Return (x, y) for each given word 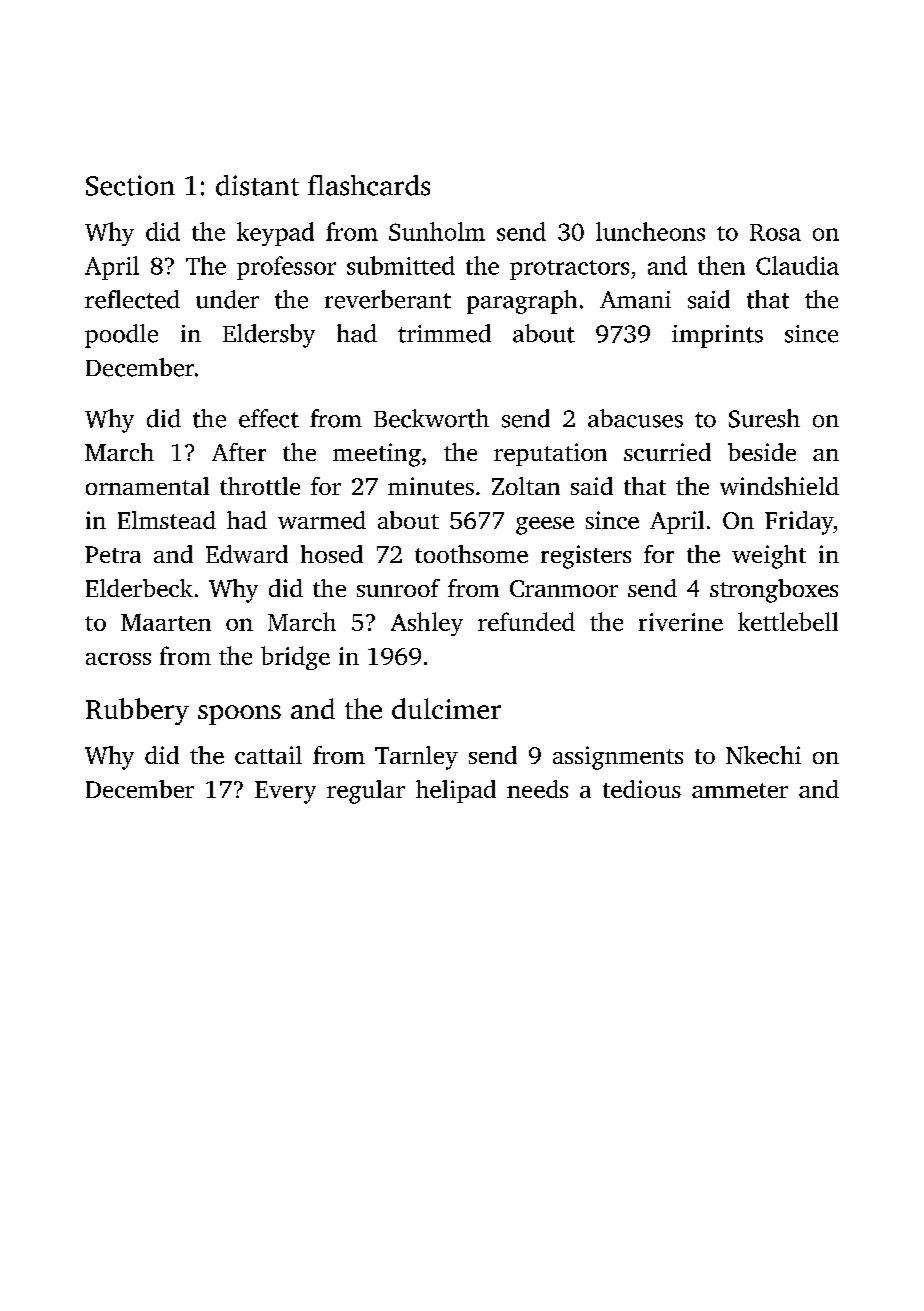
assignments (618, 758)
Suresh (764, 418)
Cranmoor (564, 588)
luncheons (650, 231)
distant (257, 185)
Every (285, 792)
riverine (681, 622)
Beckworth (431, 418)
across (118, 659)
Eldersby (269, 336)
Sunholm (437, 231)
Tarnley (416, 758)
